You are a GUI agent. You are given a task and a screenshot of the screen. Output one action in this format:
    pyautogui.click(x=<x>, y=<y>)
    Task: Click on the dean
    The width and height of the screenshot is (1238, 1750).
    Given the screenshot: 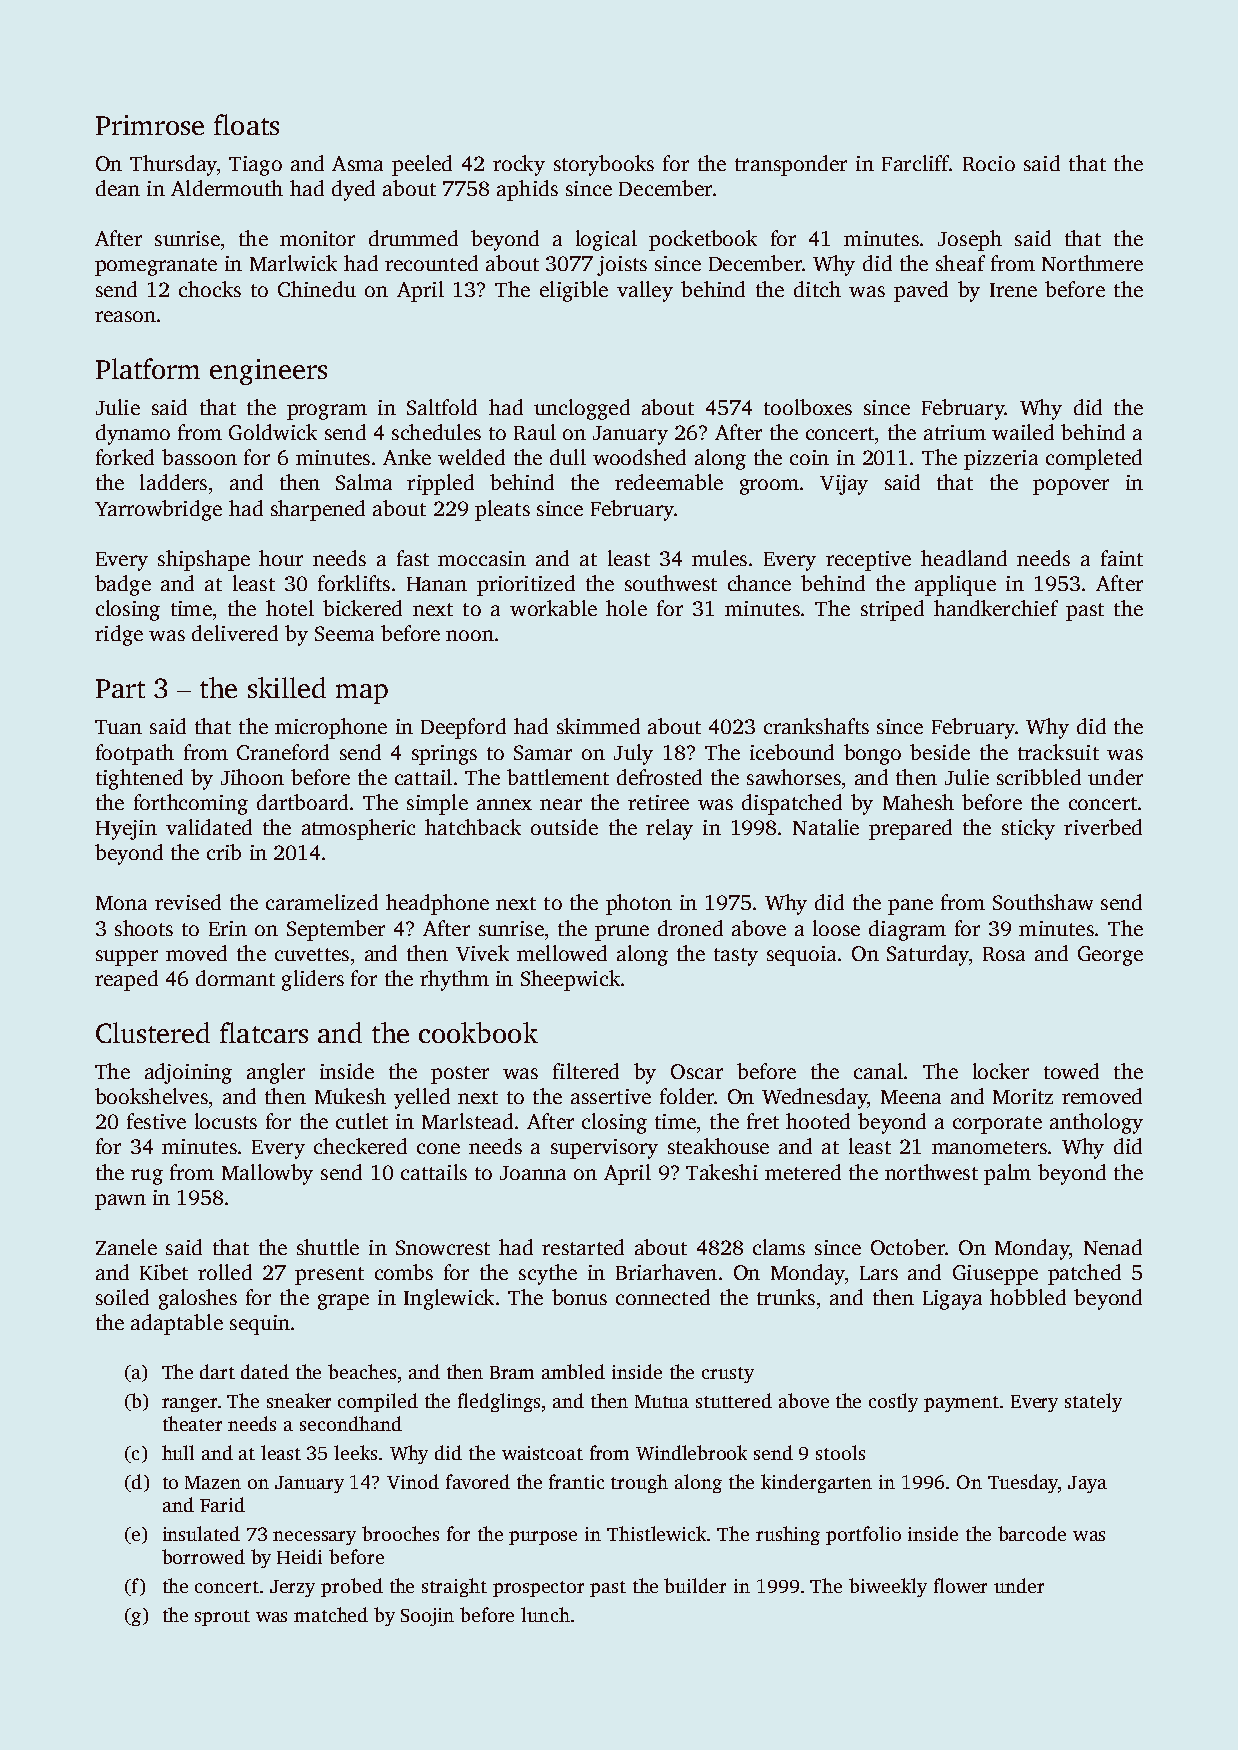 What is the action you would take?
    pyautogui.click(x=118, y=188)
